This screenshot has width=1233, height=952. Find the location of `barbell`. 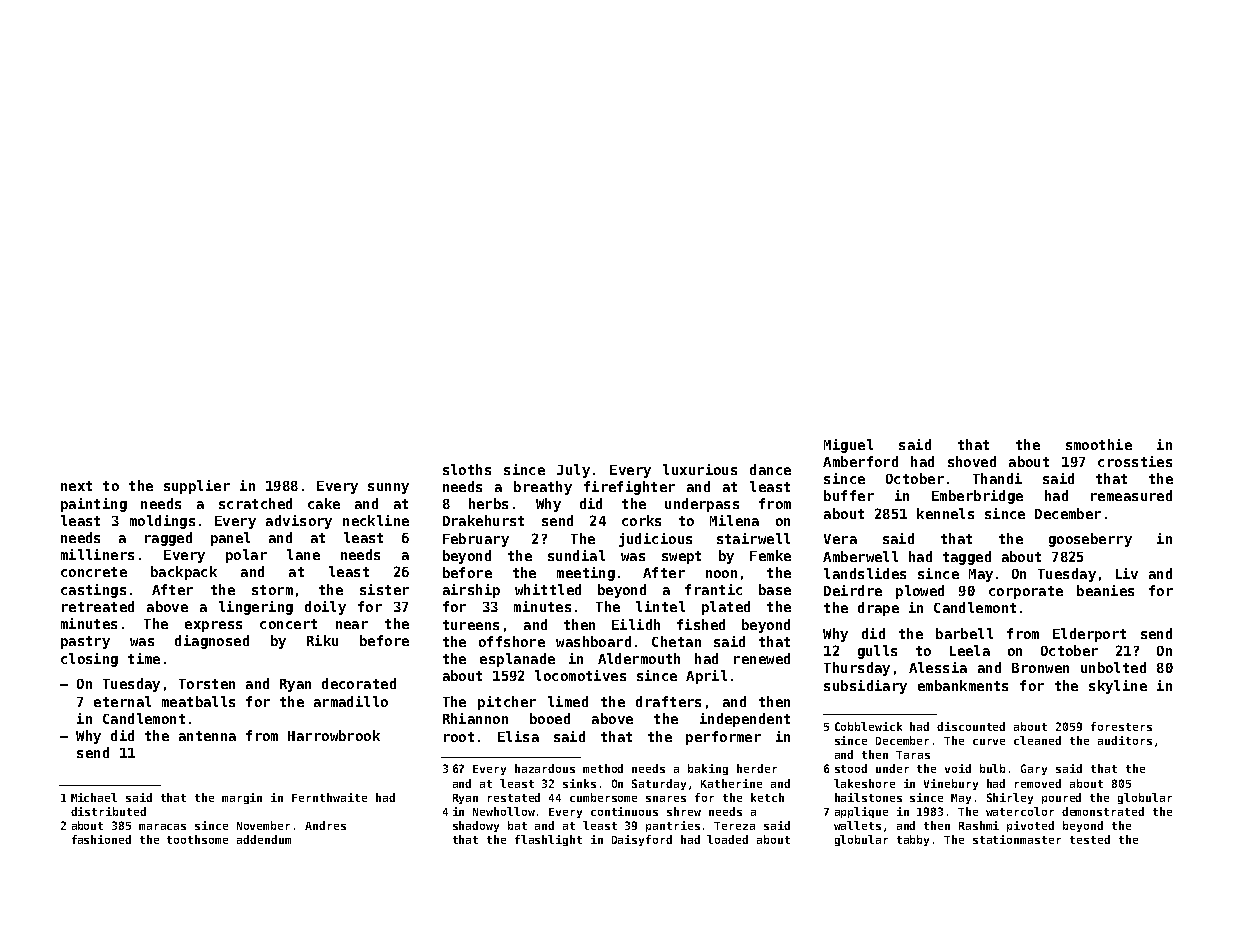

barbell is located at coordinates (964, 633).
